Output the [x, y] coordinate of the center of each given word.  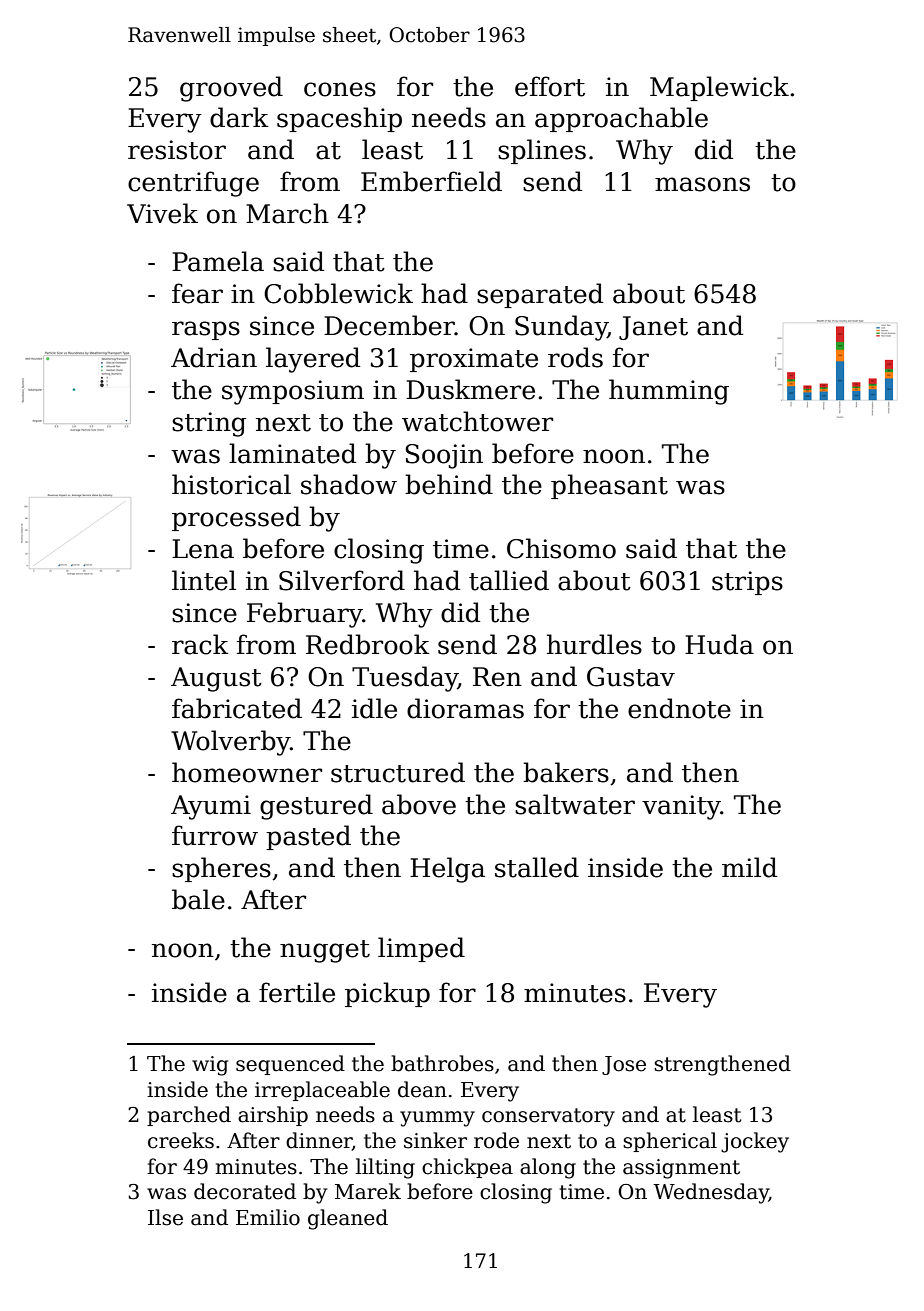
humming [669, 392]
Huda [719, 644]
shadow [349, 484]
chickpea [467, 1168]
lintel [204, 580]
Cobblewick [338, 293]
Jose [624, 1065]
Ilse [165, 1217]
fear [197, 293]
